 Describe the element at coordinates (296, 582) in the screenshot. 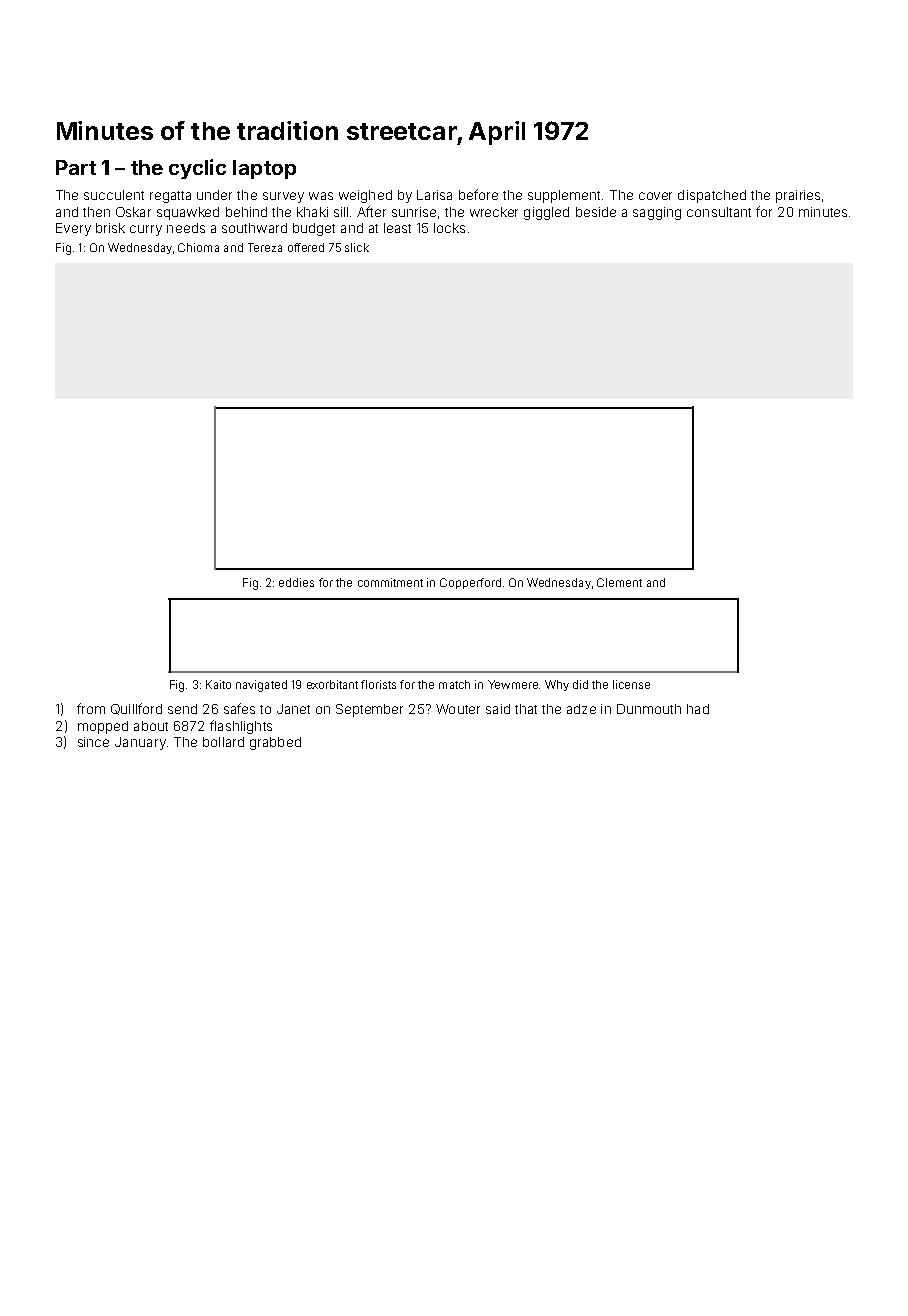

I see `eddies` at that location.
